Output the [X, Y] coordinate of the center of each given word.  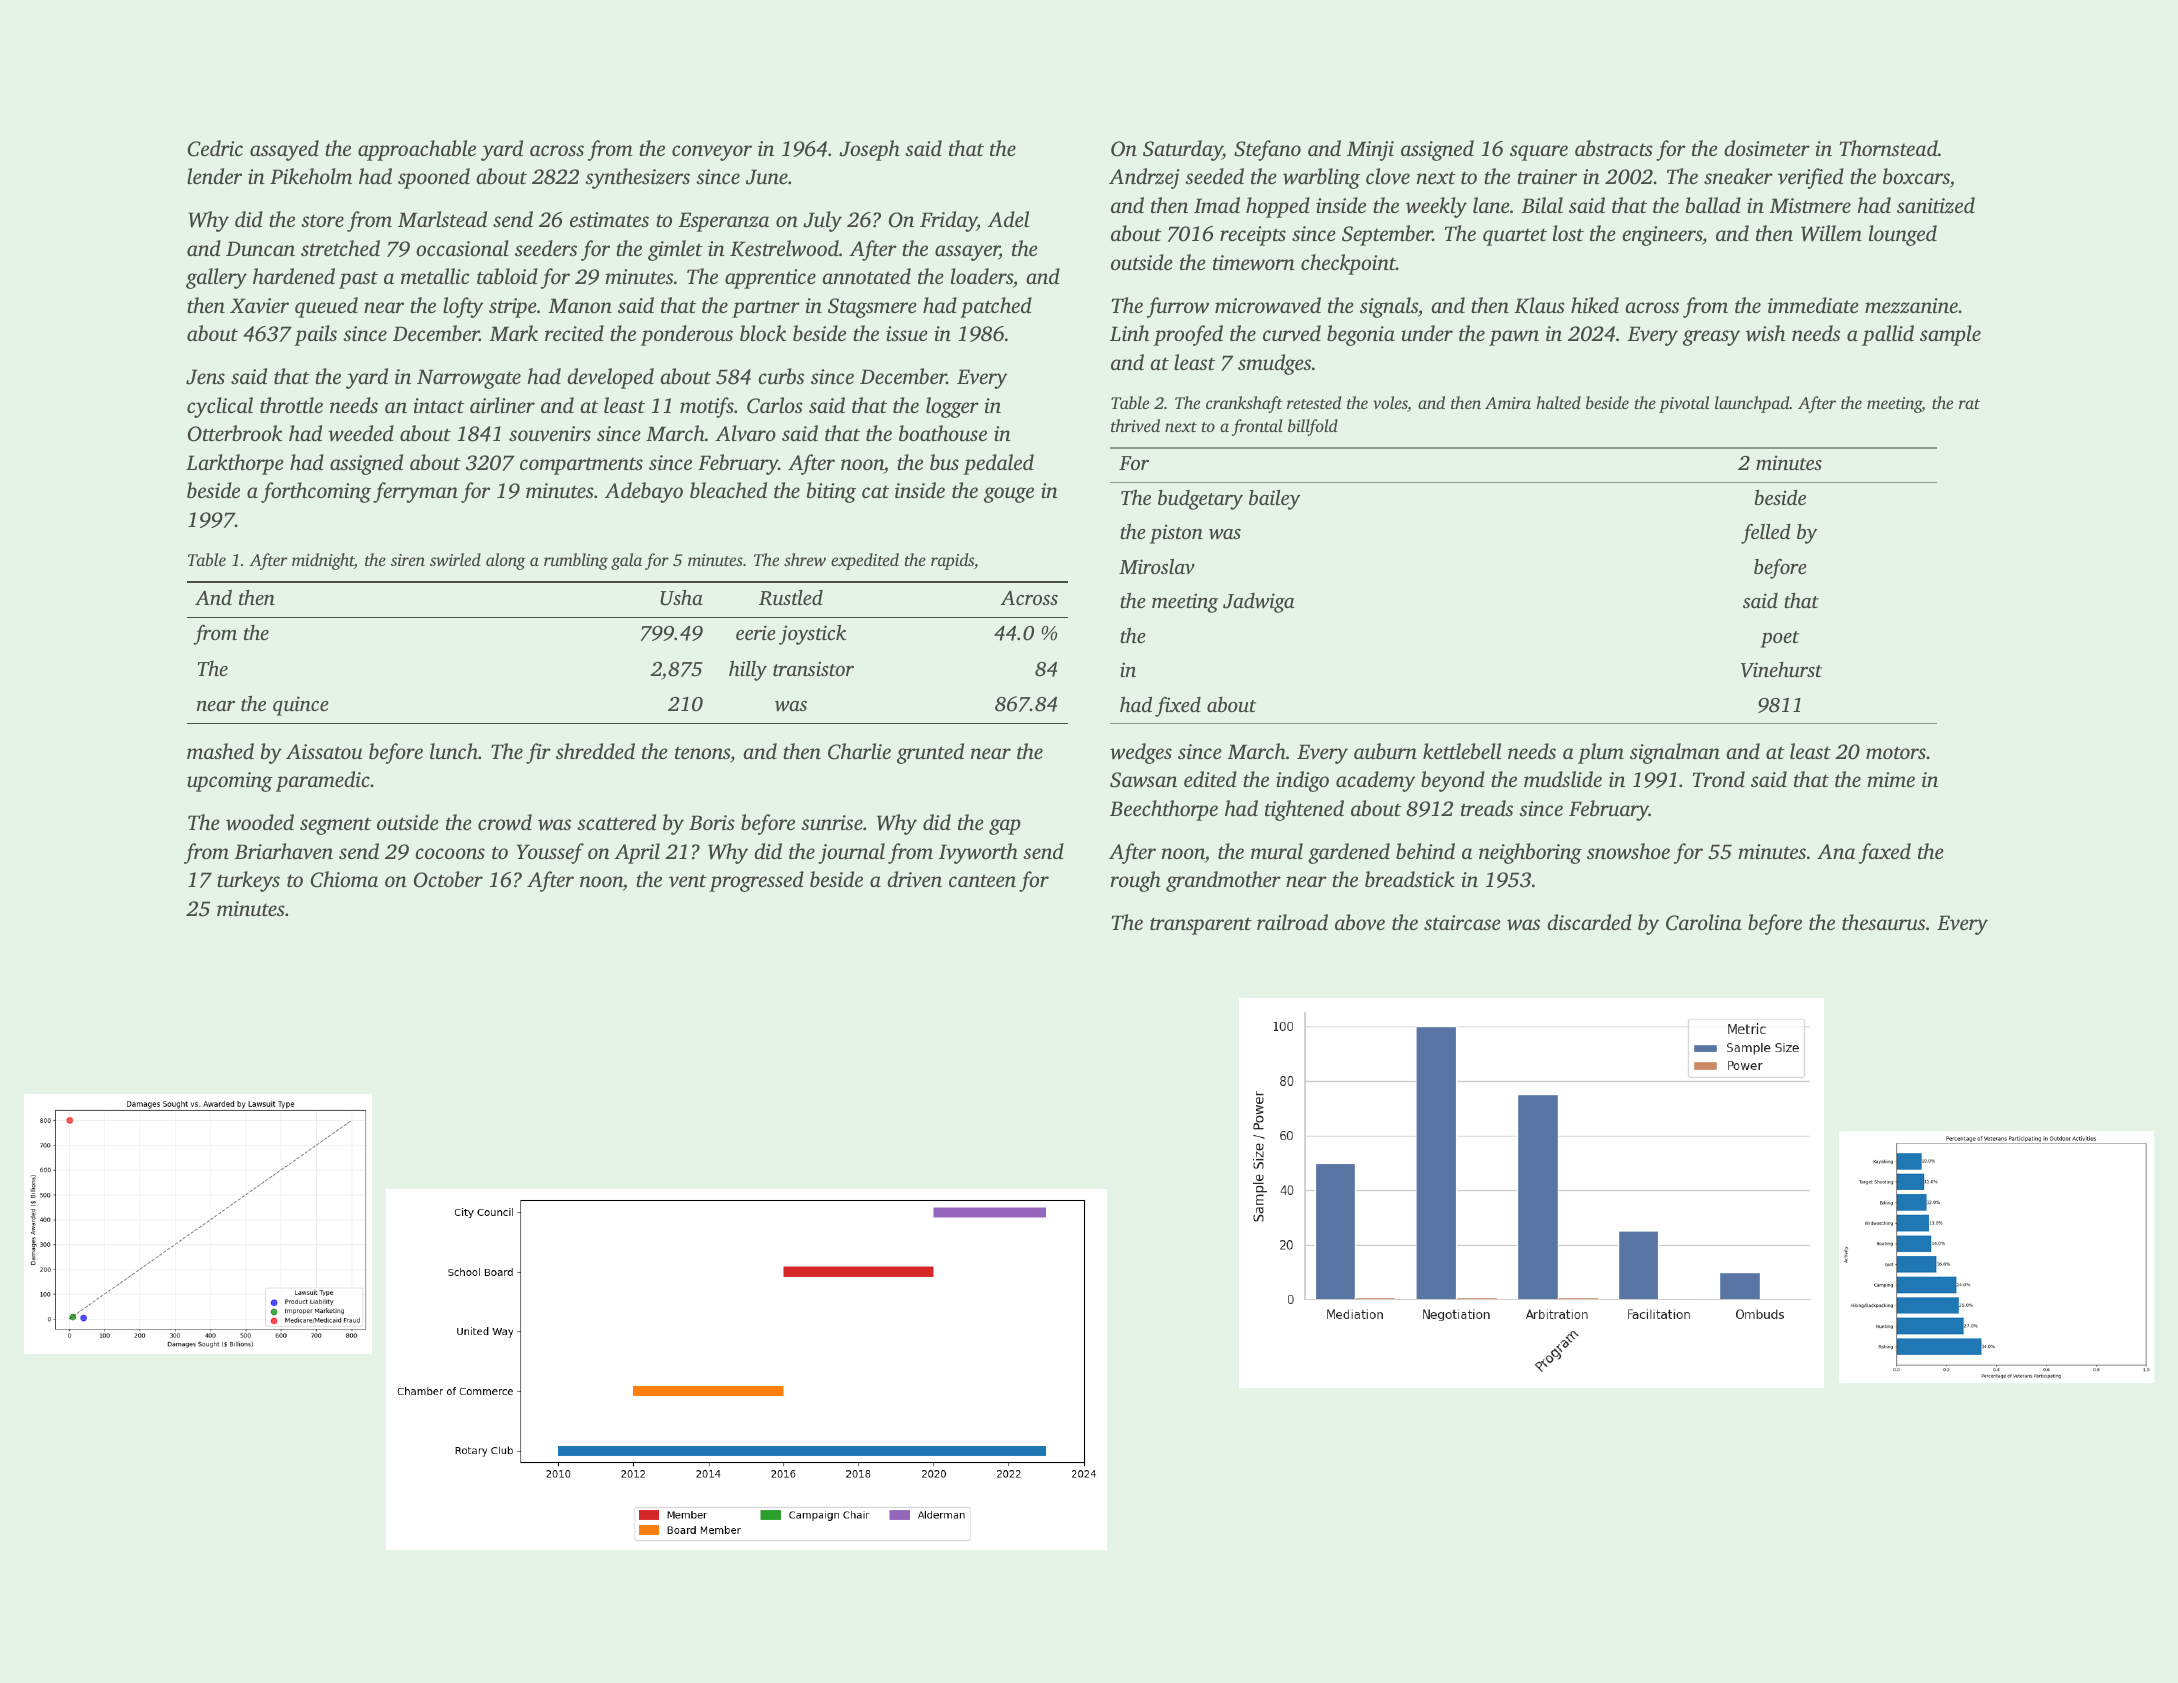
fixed [1178, 707]
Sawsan [1143, 780]
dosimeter [1767, 148]
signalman [1675, 753]
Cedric [215, 148]
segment [335, 826]
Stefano [1267, 150]
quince [301, 706]
